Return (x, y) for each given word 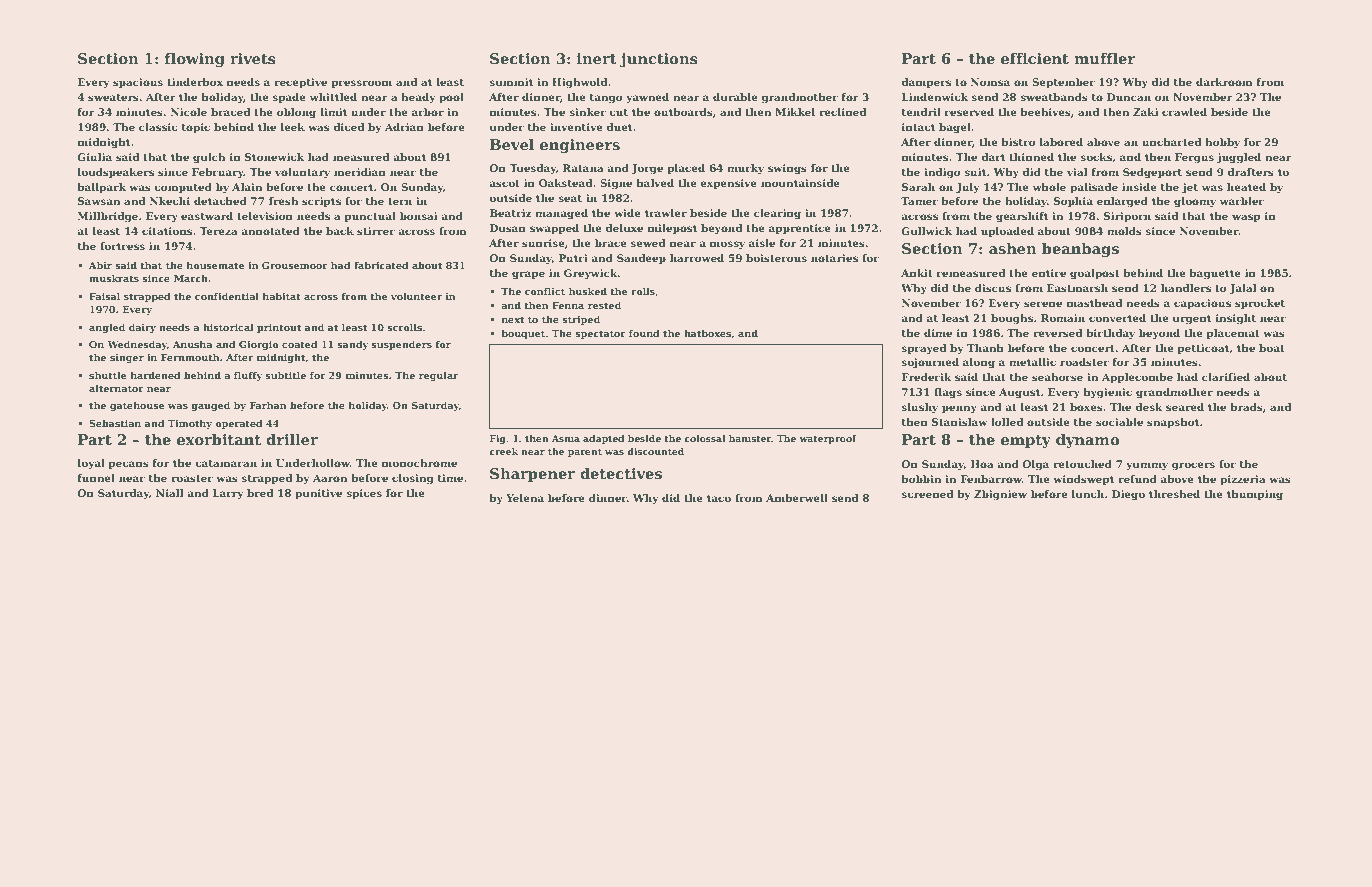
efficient (1035, 58)
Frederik (927, 377)
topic (196, 128)
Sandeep (641, 259)
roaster (192, 478)
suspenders (401, 345)
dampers (926, 83)
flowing (195, 60)
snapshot (1173, 423)
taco (719, 498)
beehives (1045, 112)
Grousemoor (295, 265)
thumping (1255, 495)
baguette (1215, 274)
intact (918, 127)
